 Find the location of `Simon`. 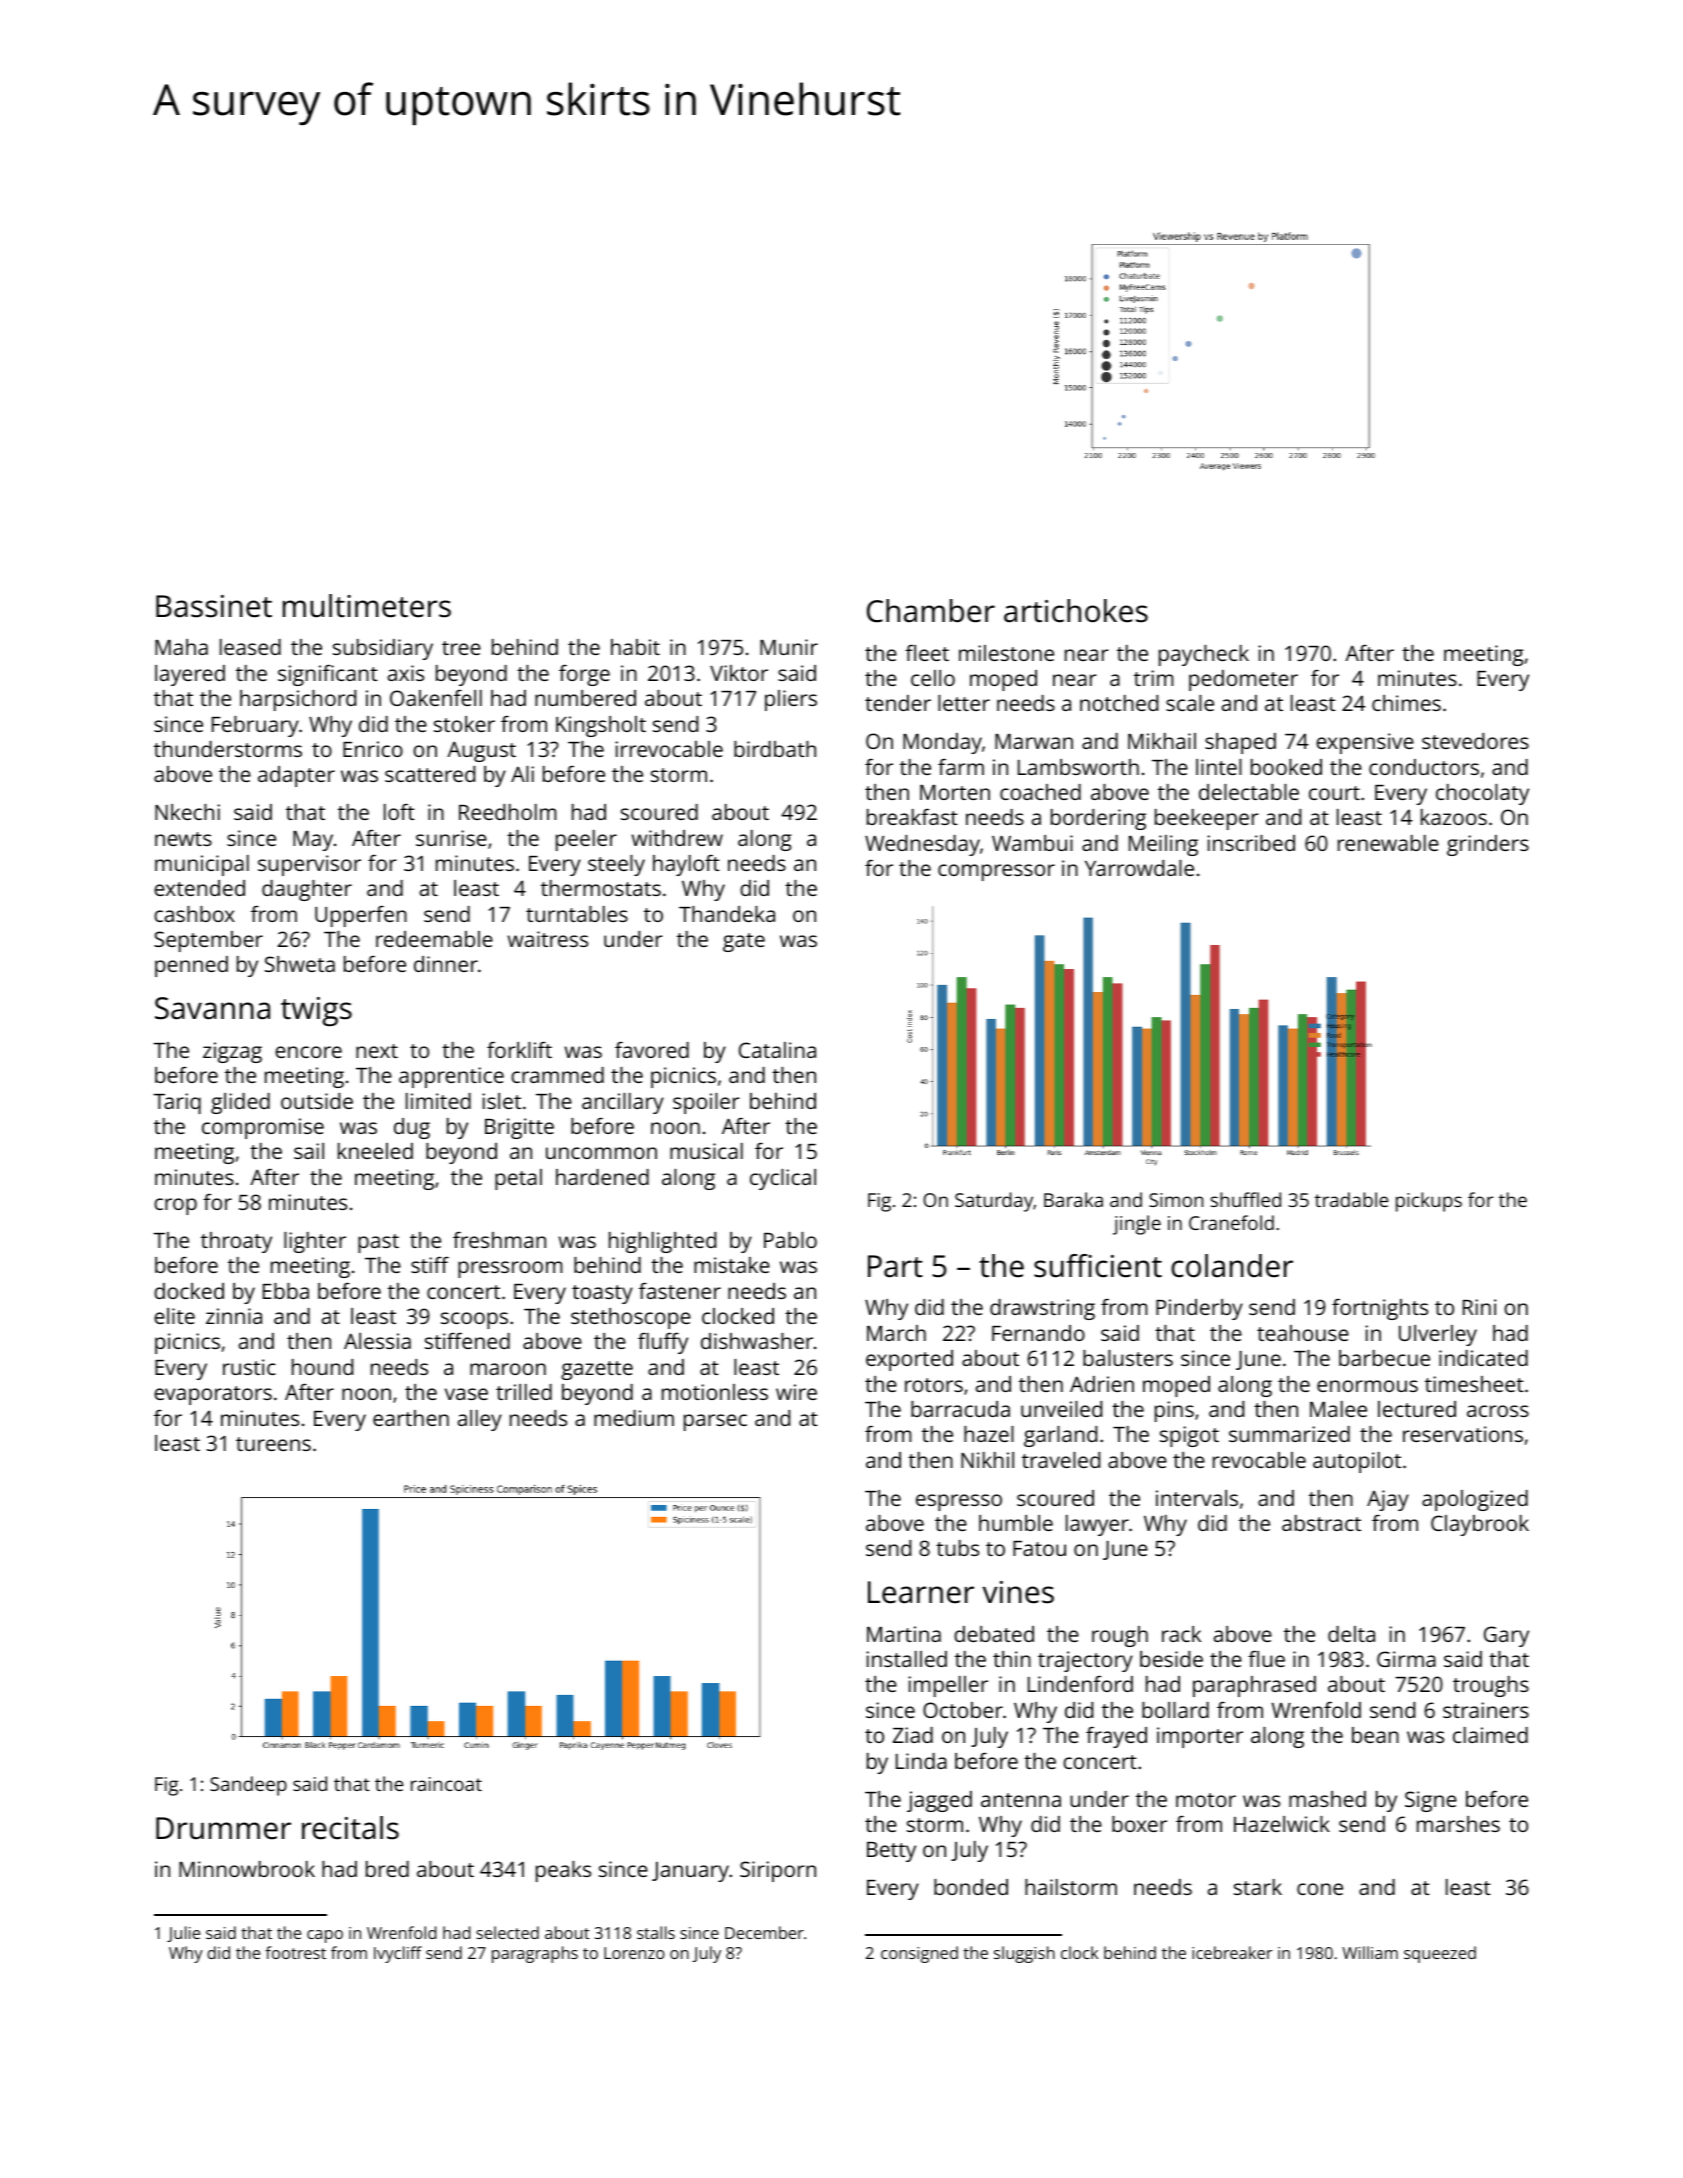

Simon is located at coordinates (1176, 1200).
